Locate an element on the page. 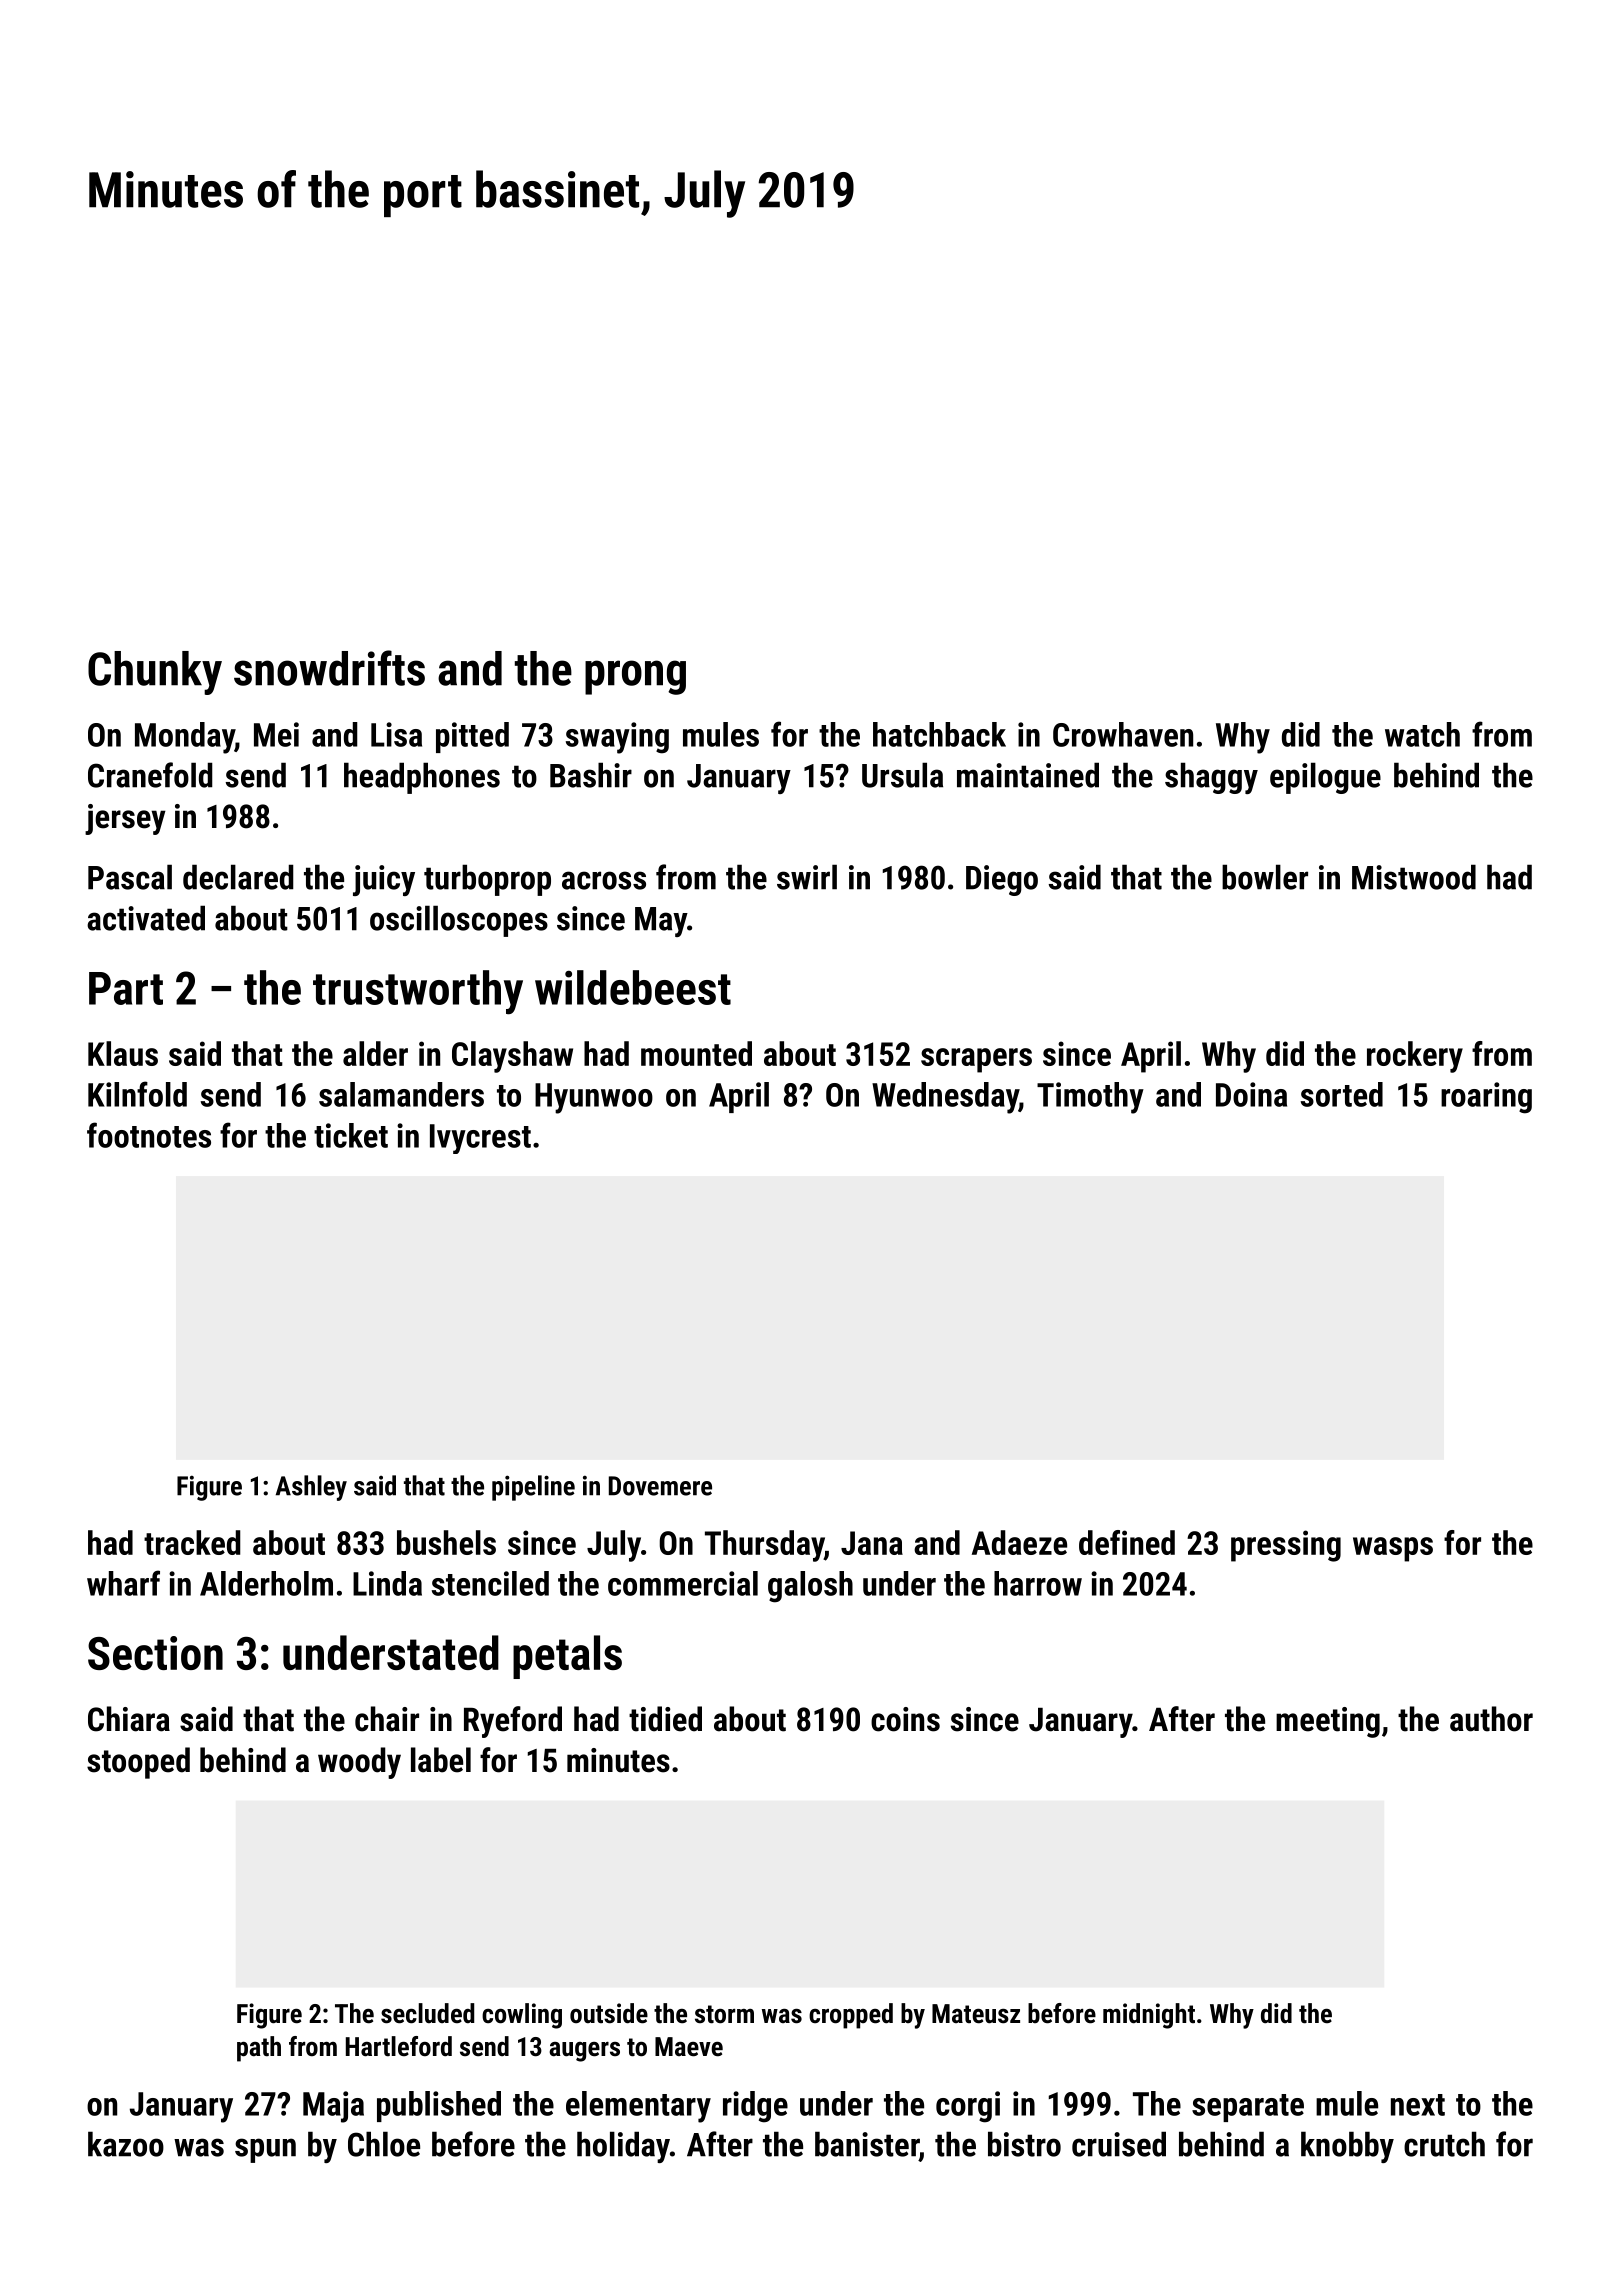 The height and width of the document is (2292, 1620). Chloe is located at coordinates (384, 2144).
